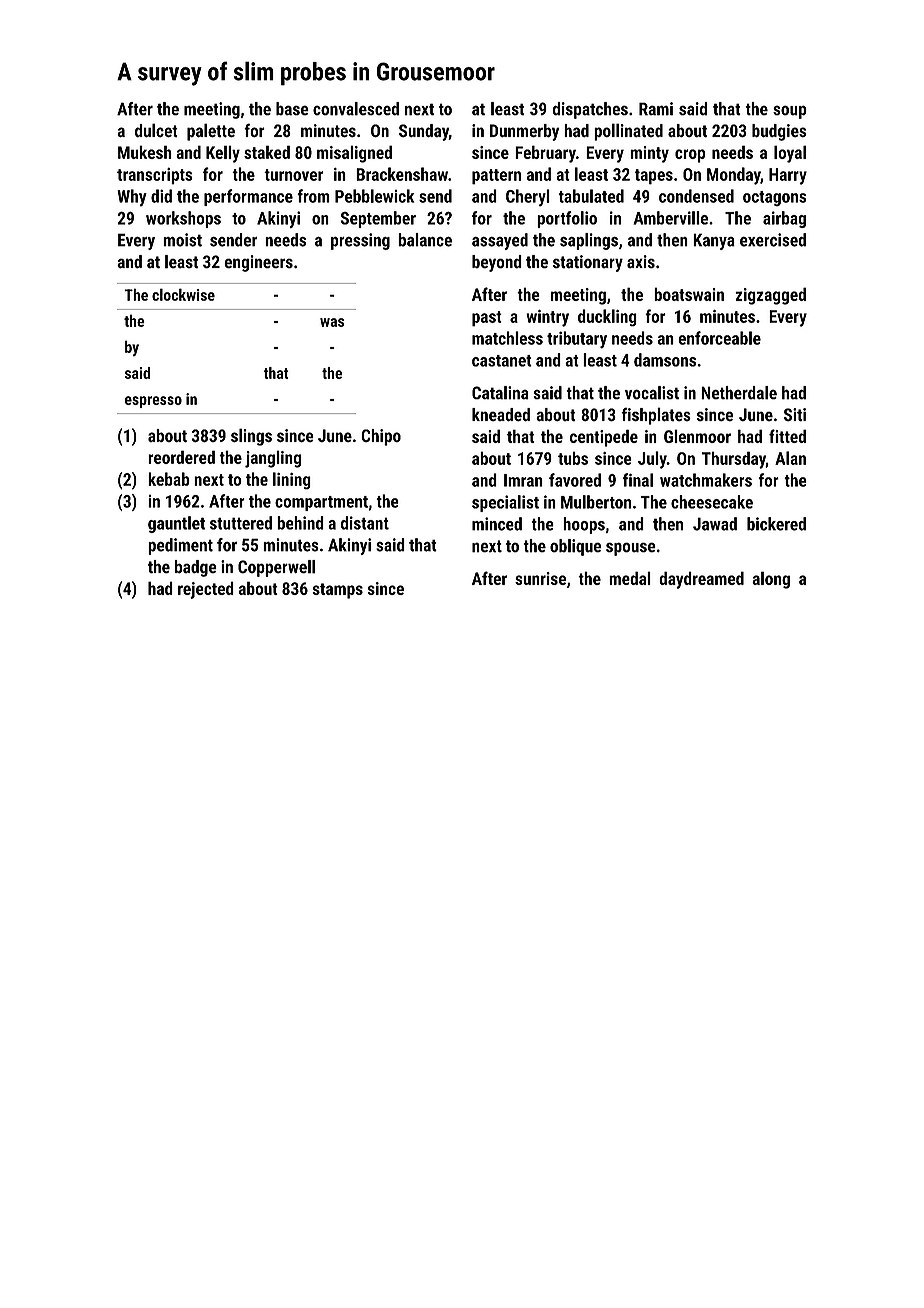 This screenshot has width=924, height=1308. What do you see at coordinates (365, 523) in the screenshot?
I see `distant` at bounding box center [365, 523].
